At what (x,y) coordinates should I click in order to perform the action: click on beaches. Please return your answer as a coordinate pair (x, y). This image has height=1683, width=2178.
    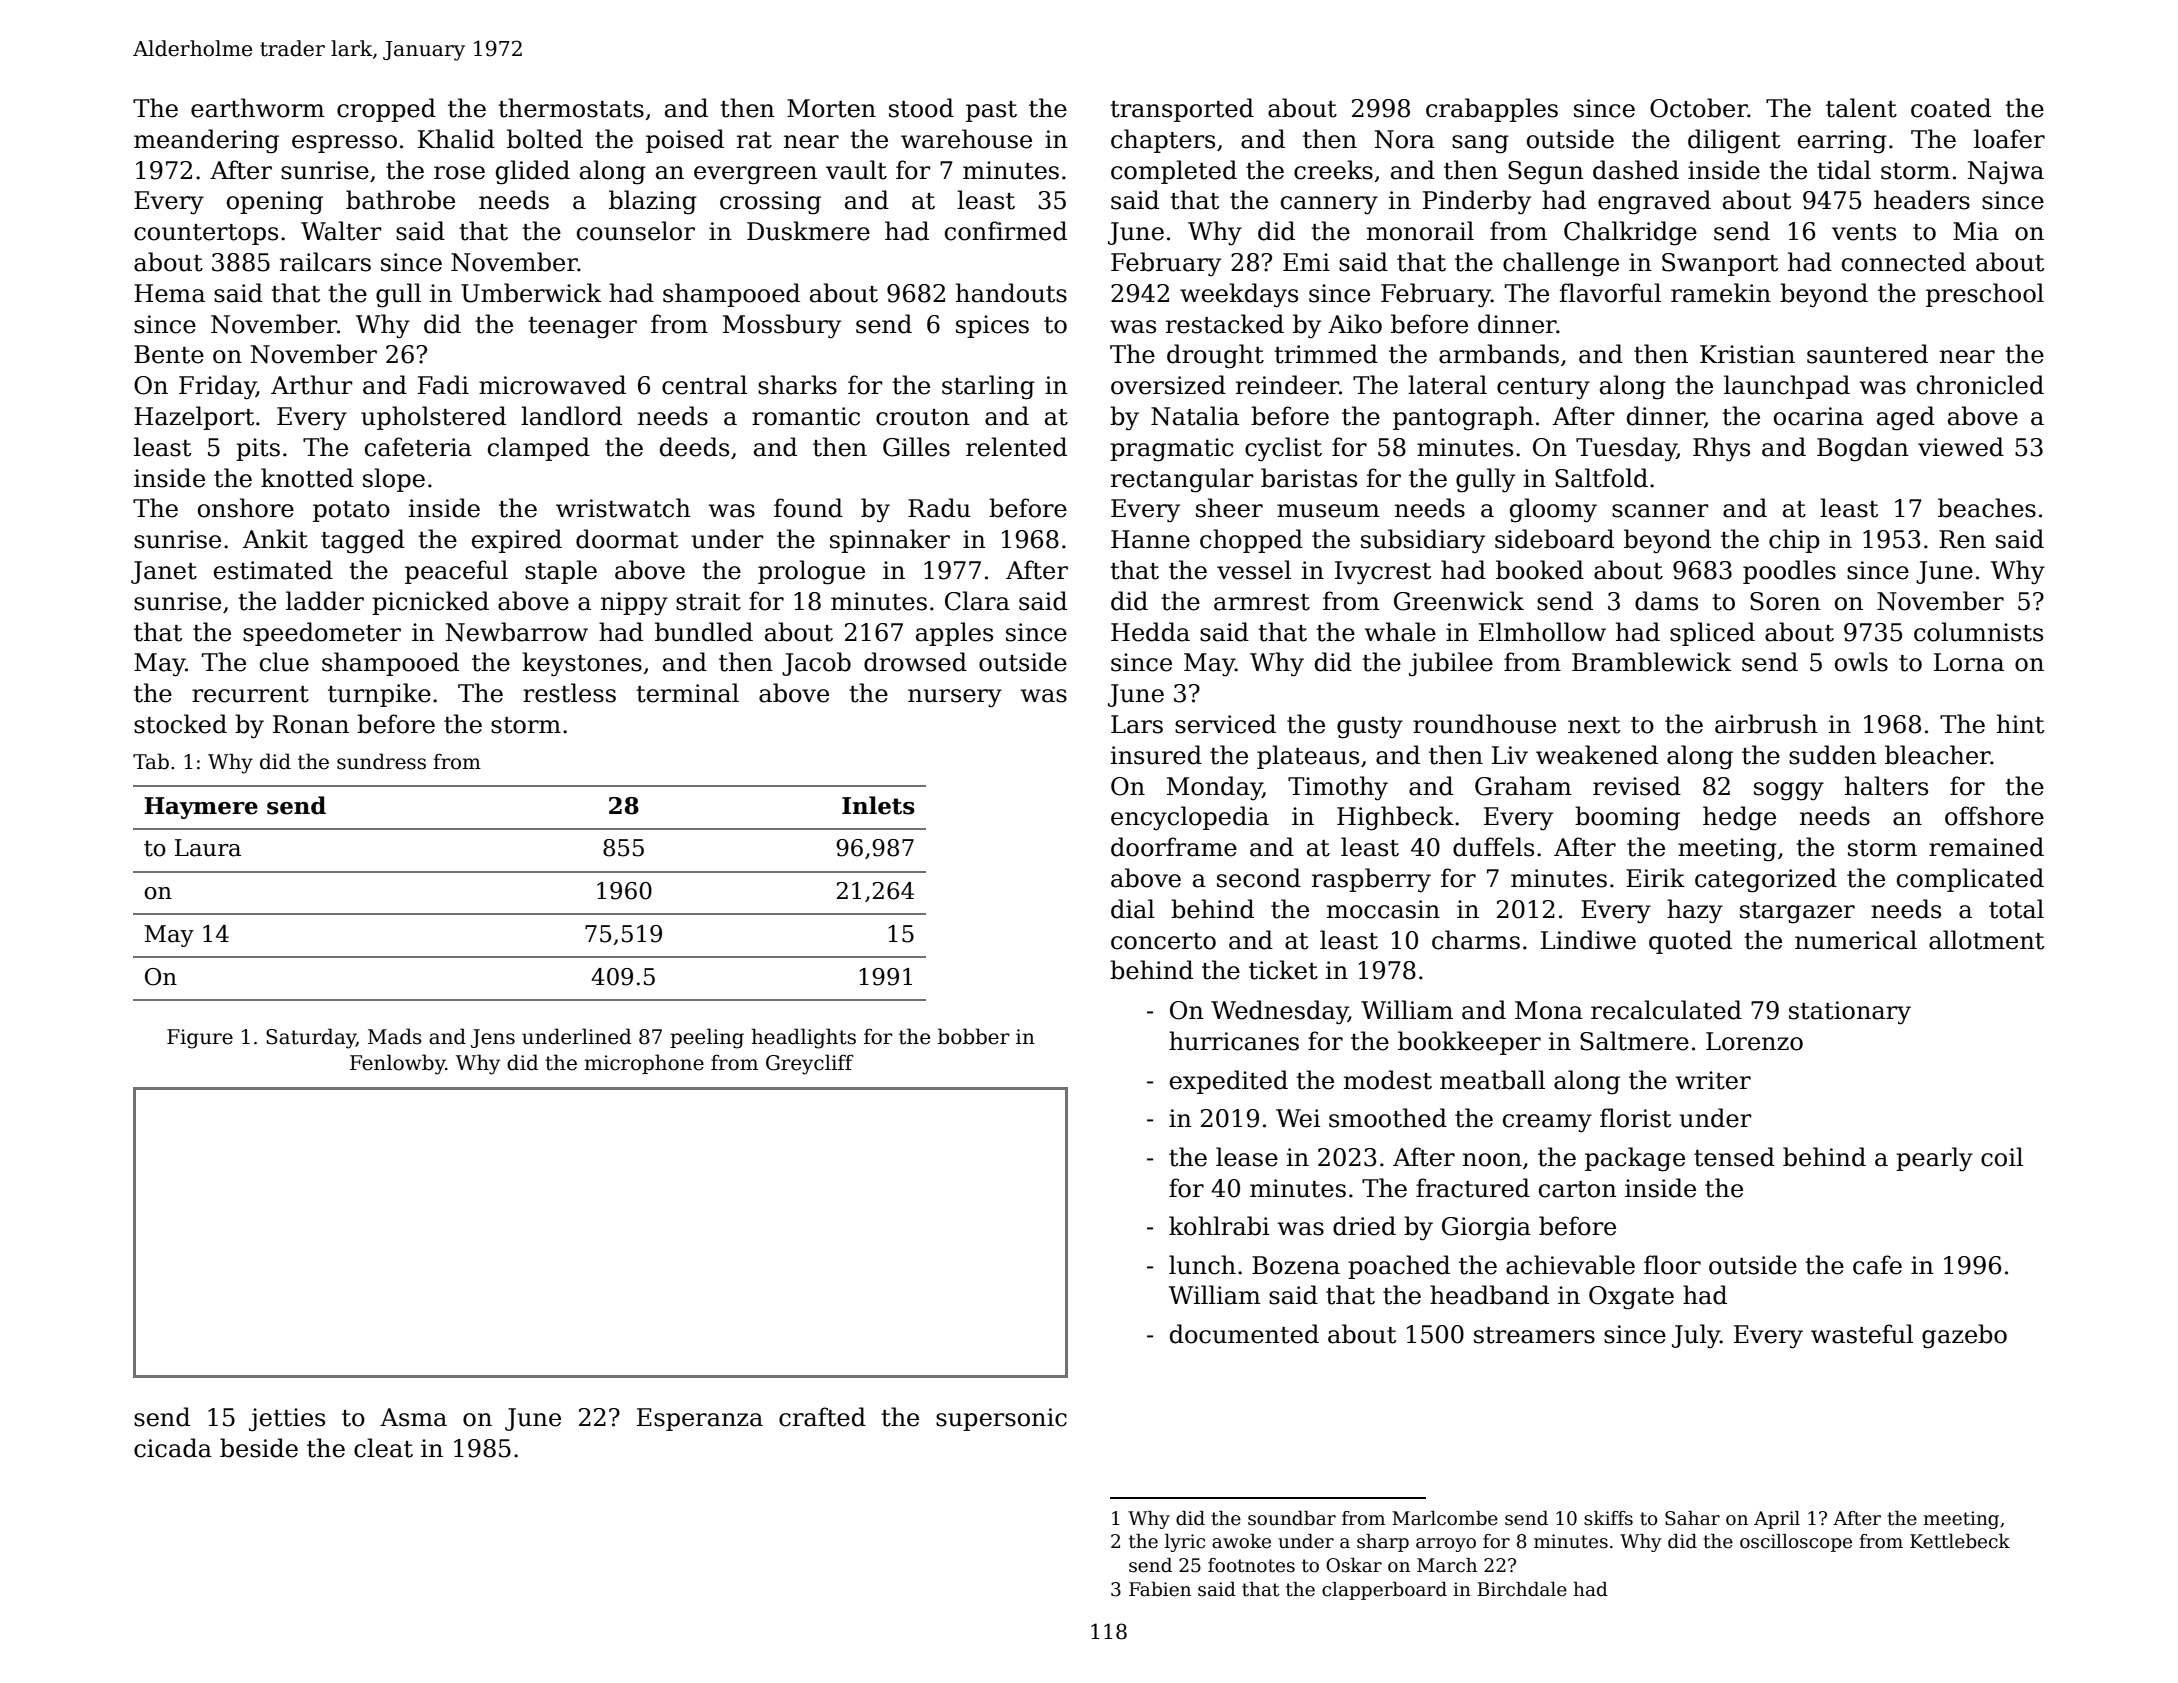
    Looking at the image, I should click on (1987, 508).
